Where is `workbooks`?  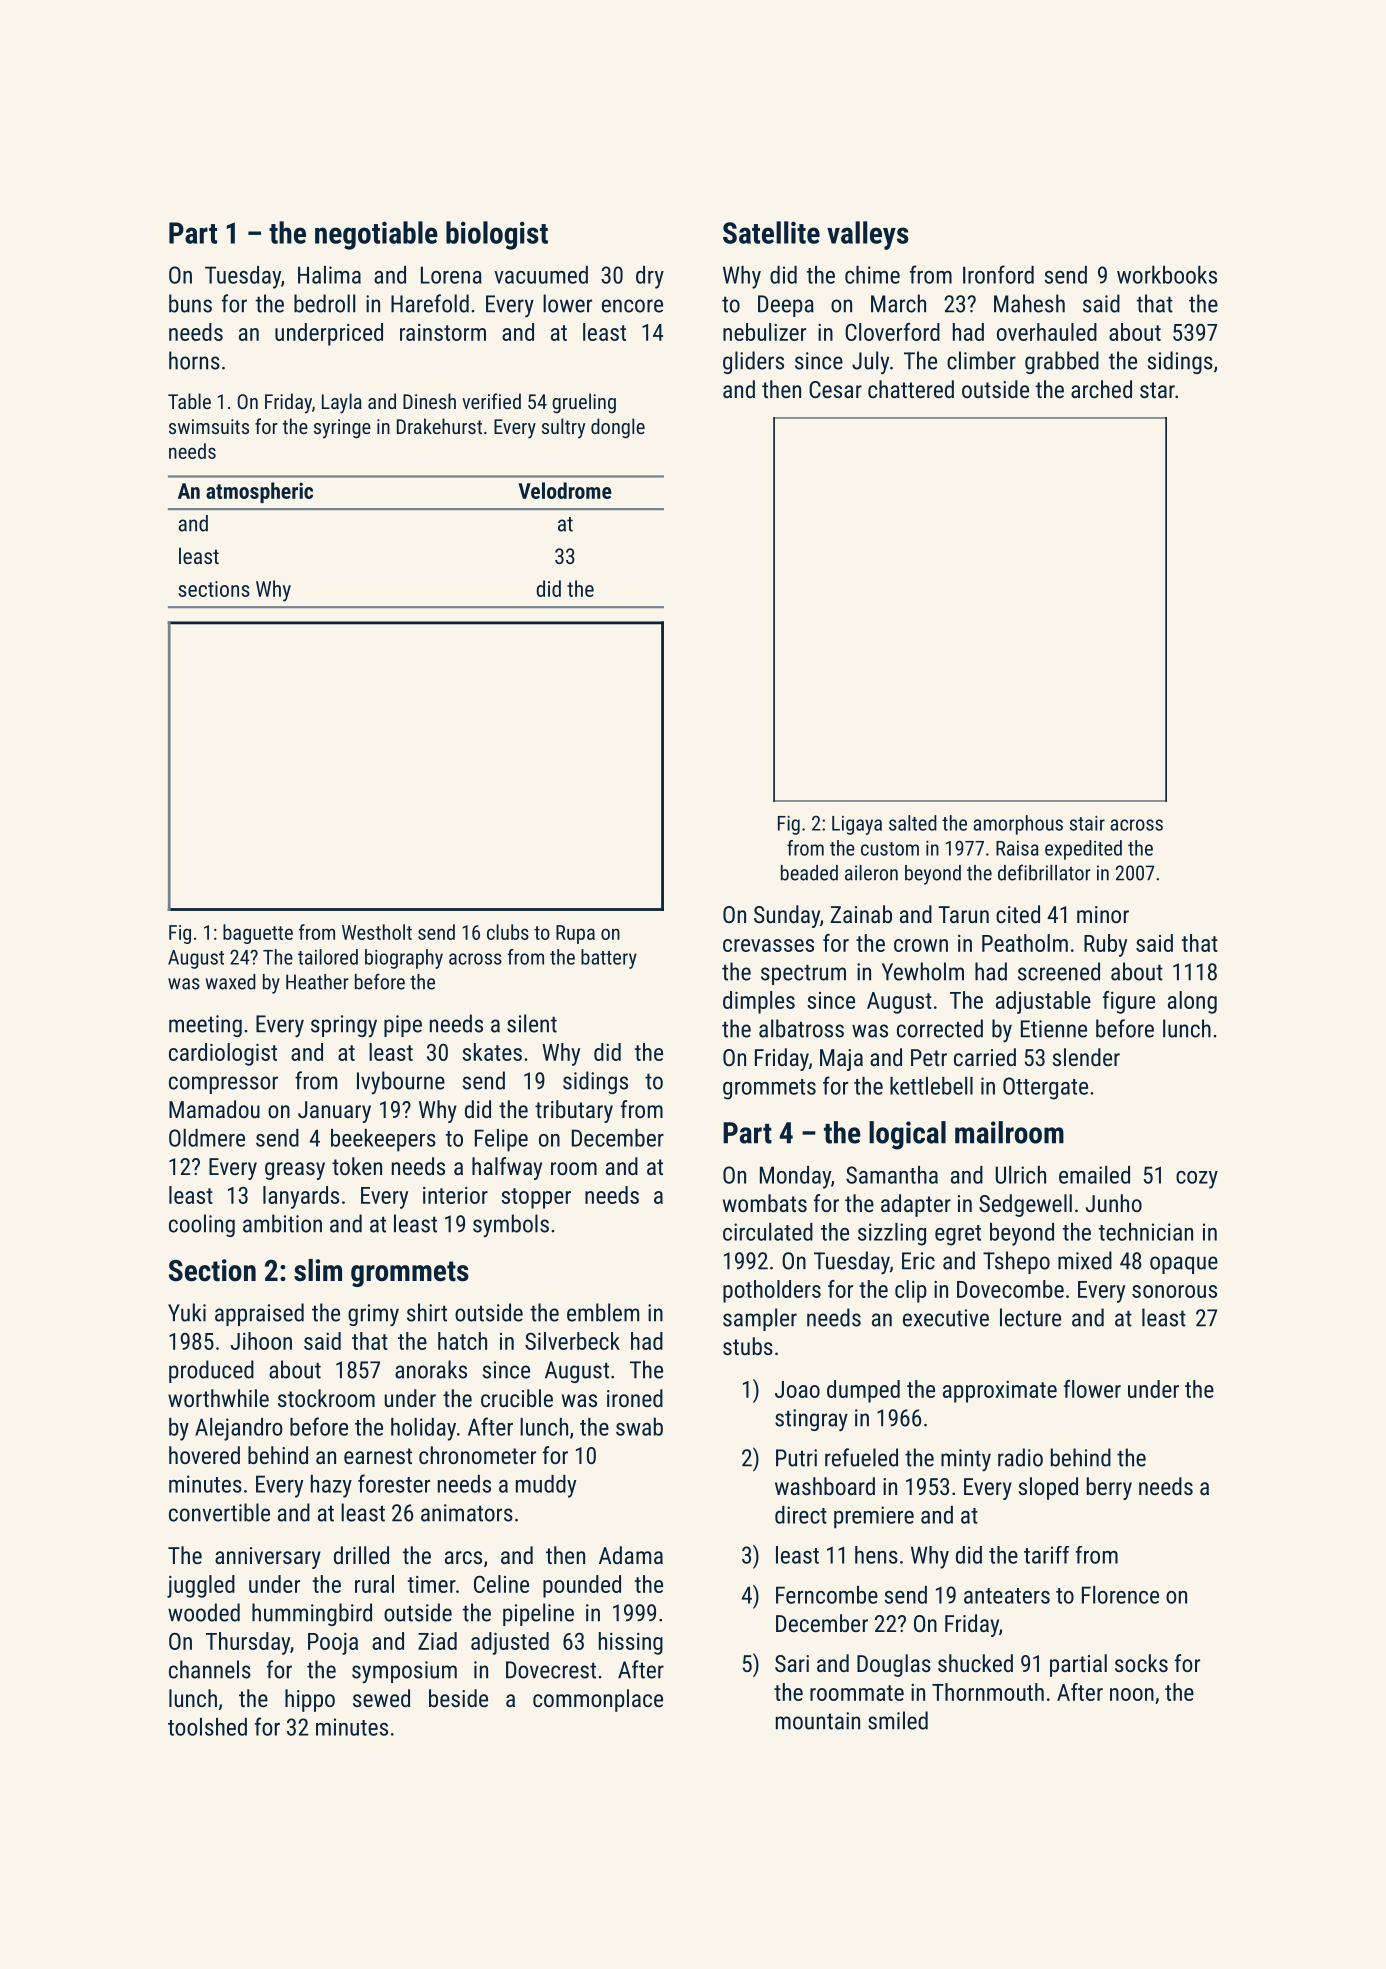
workbooks is located at coordinates (1167, 275).
